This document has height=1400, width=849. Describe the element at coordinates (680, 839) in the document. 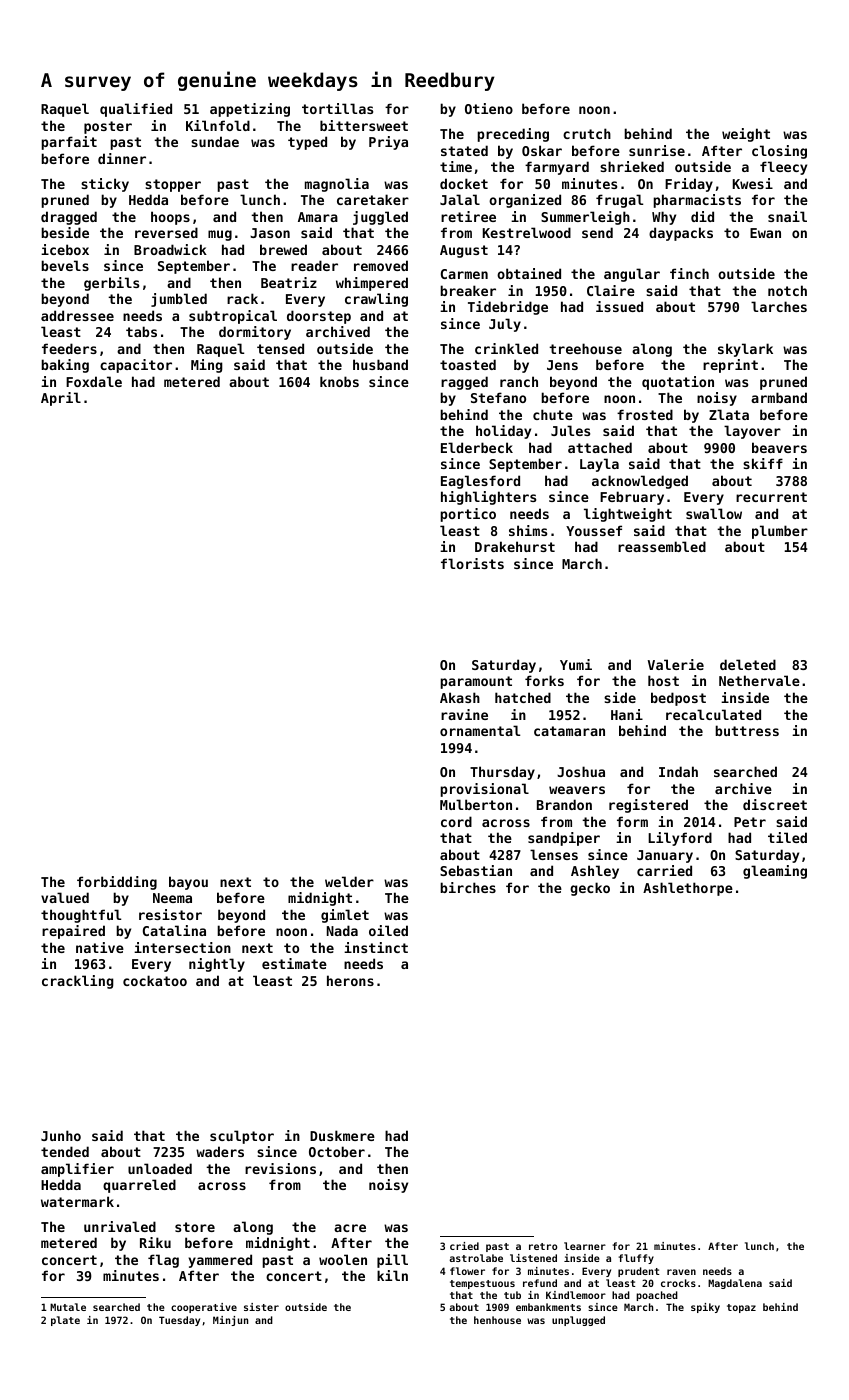

I see `Lilyford` at that location.
